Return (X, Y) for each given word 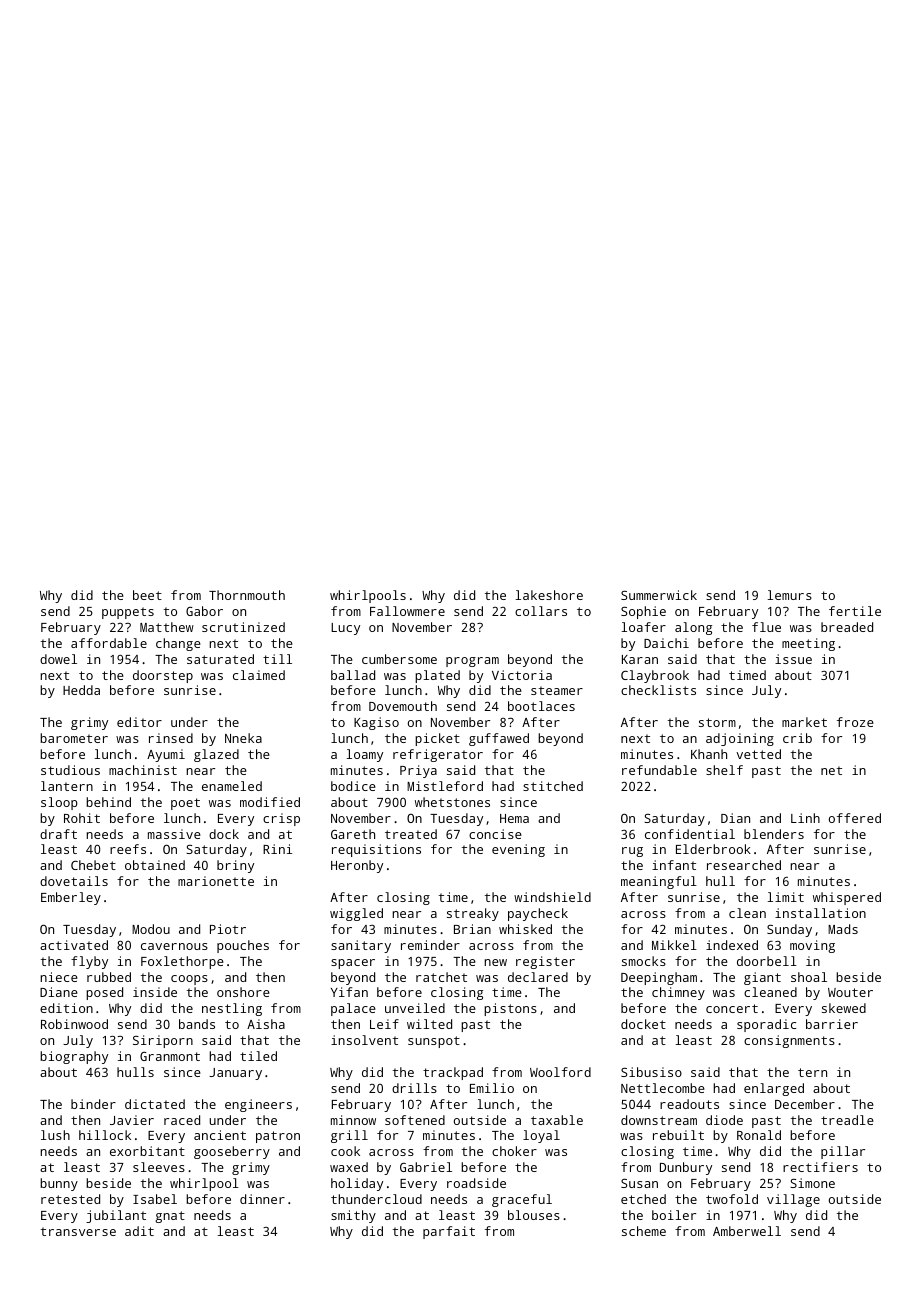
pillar (843, 1152)
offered (855, 818)
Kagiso (376, 723)
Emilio (492, 1088)
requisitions (376, 850)
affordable (109, 643)
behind (108, 802)
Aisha (266, 1024)
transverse (78, 1231)
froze (855, 722)
